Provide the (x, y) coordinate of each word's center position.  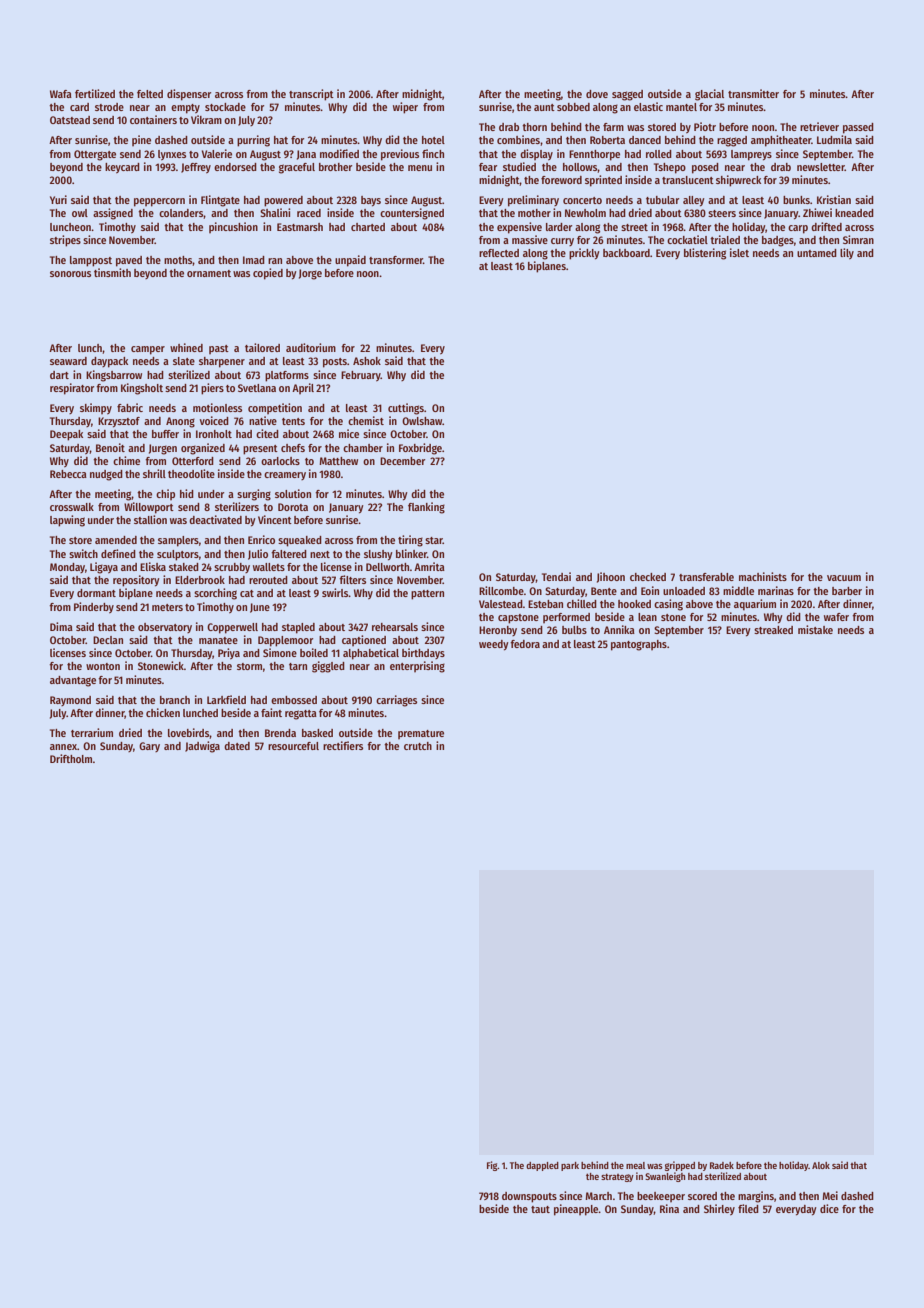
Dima (61, 626)
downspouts (529, 1197)
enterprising (417, 667)
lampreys (751, 155)
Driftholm (71, 758)
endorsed (235, 167)
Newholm (585, 213)
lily (847, 253)
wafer (836, 617)
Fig (492, 1166)
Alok (821, 1165)
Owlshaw (422, 421)
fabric (130, 407)
